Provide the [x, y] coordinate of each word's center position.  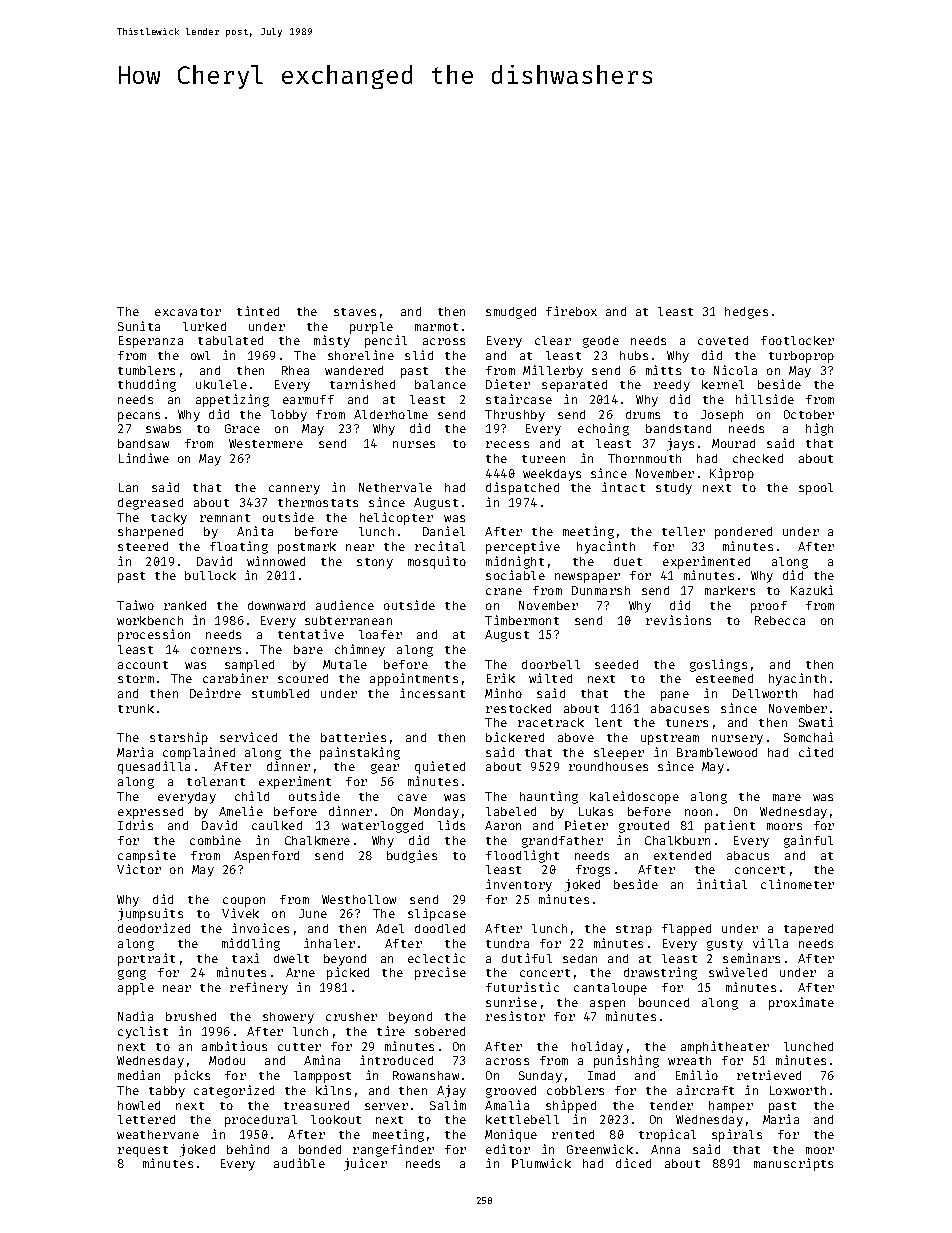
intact [623, 487]
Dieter [508, 384]
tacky [169, 519]
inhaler [329, 943]
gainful [808, 841]
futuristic [522, 987]
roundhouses [608, 766]
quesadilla [154, 767]
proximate [801, 1003]
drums [643, 414]
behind [248, 1149]
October [809, 414]
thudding [147, 385]
